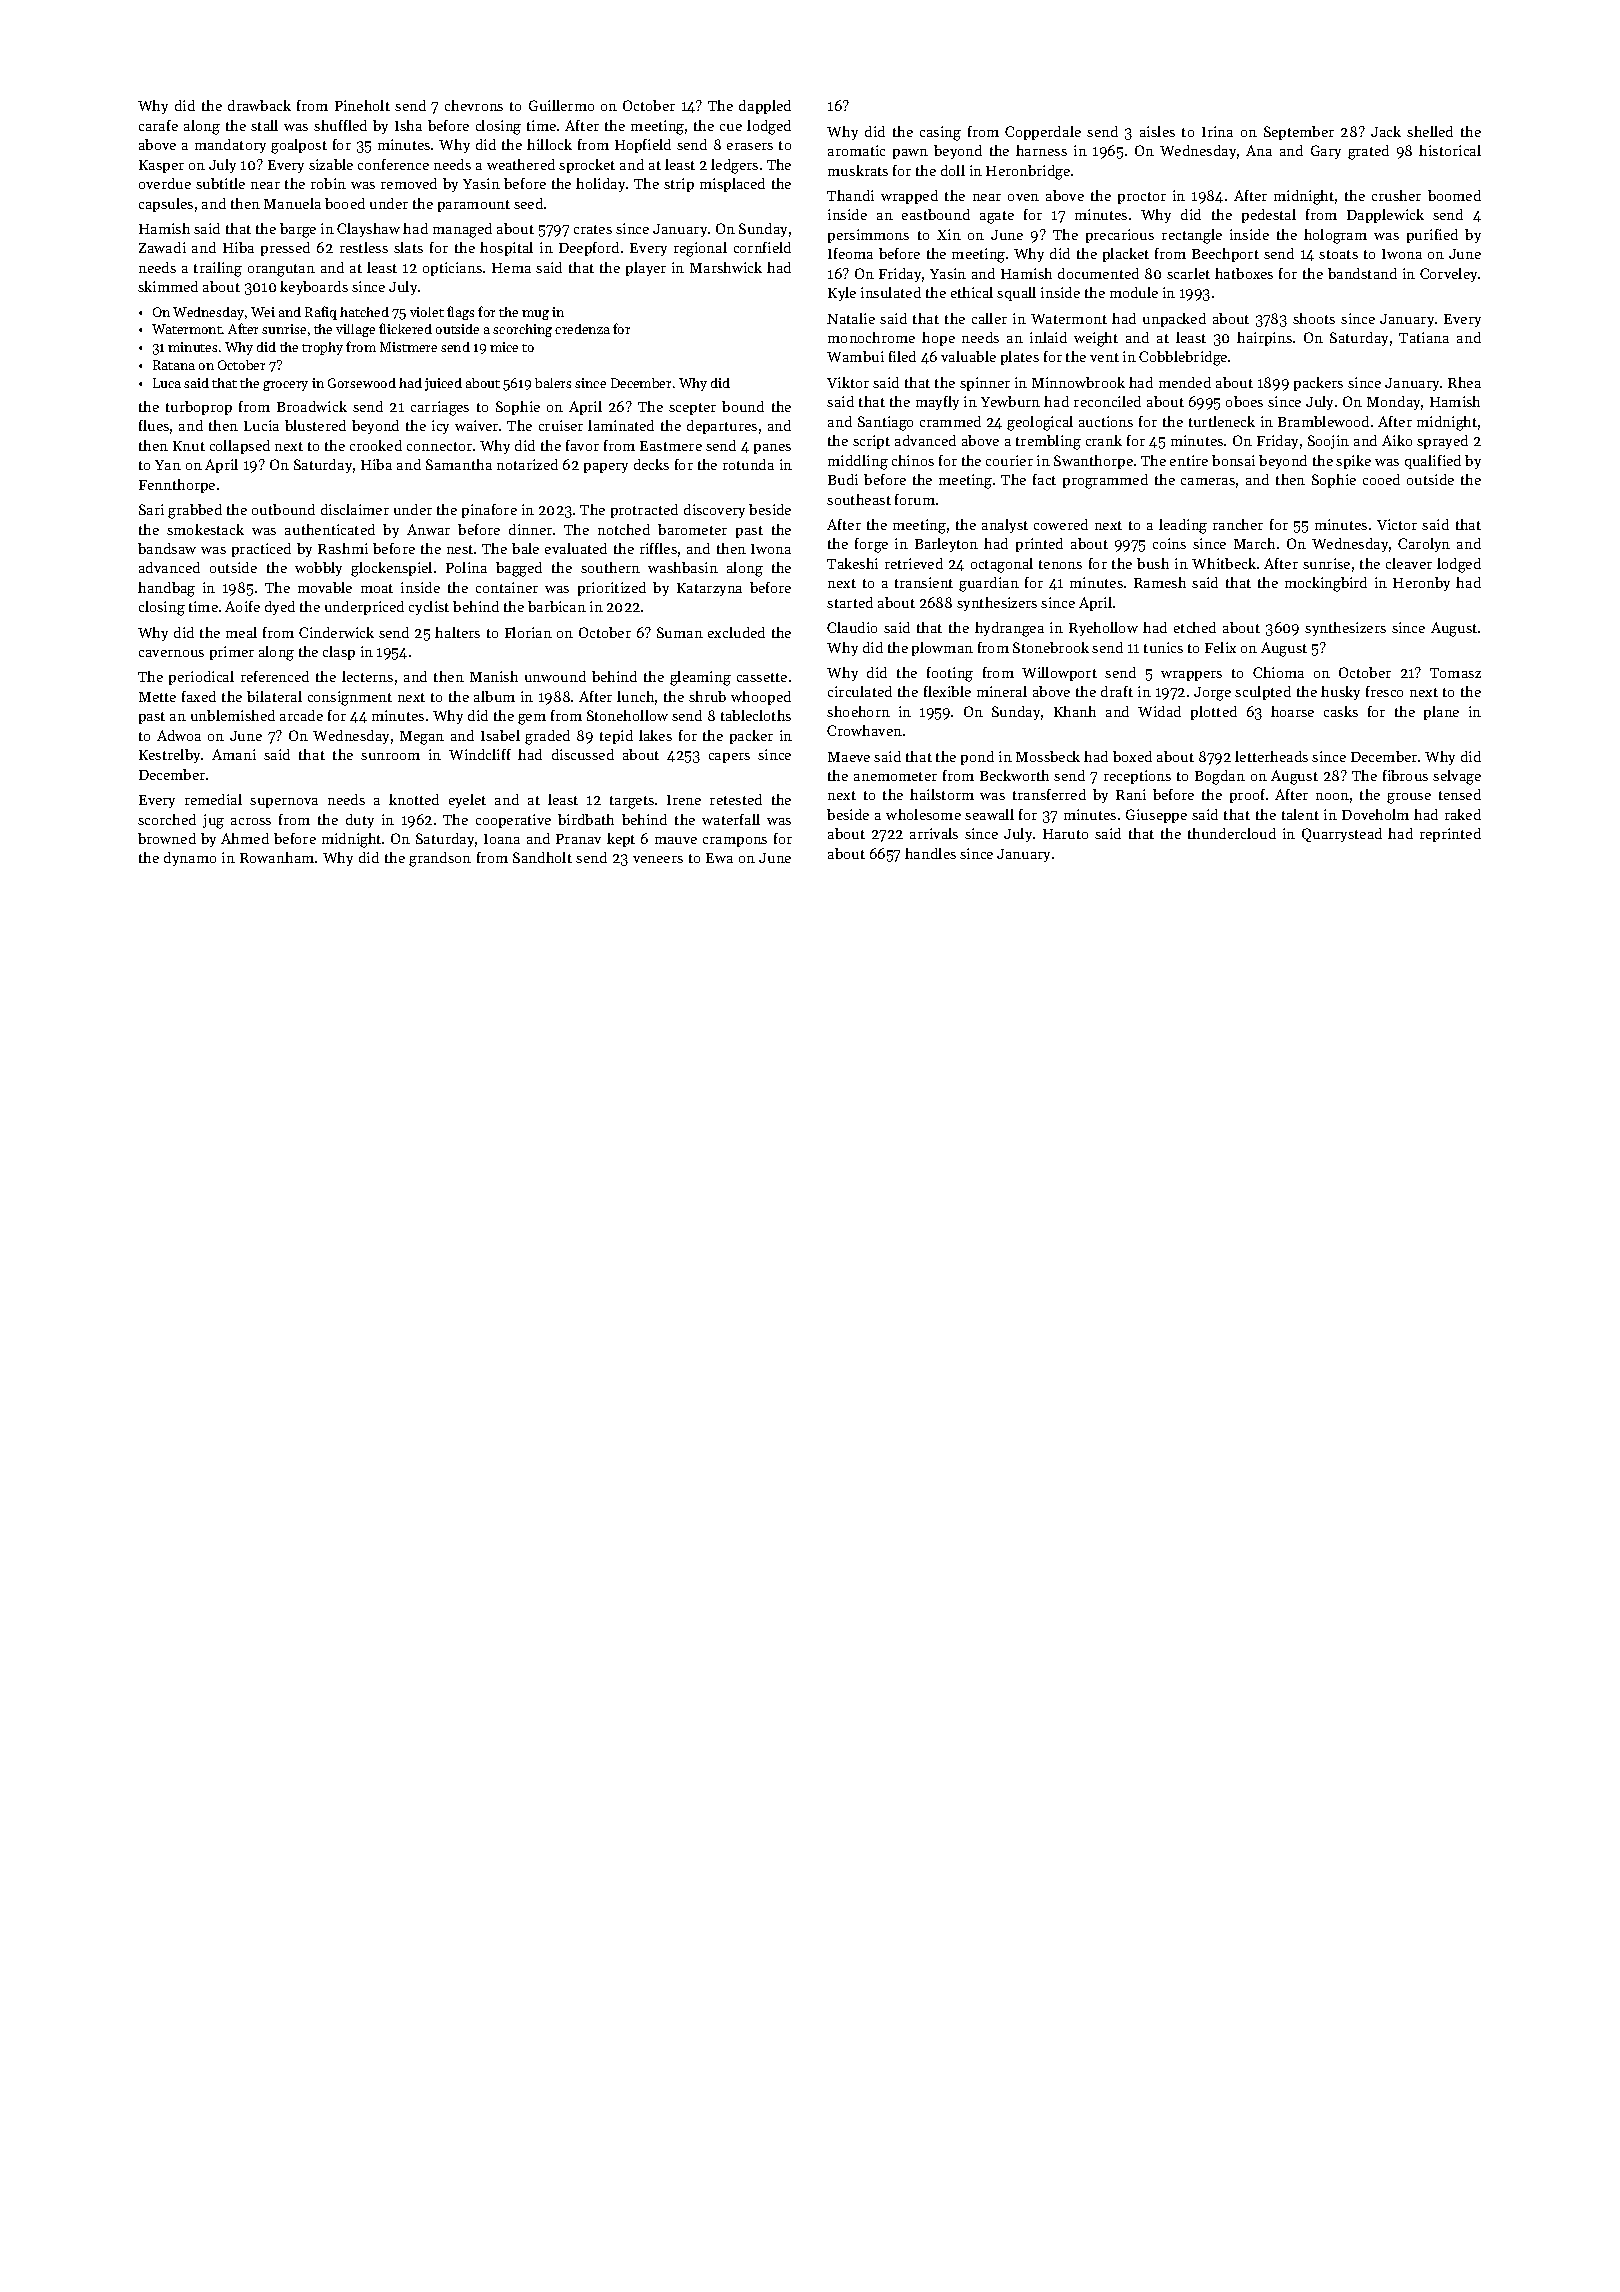 This screenshot has width=1620, height=2292. Describe the element at coordinates (850, 602) in the screenshot. I see `started` at that location.
